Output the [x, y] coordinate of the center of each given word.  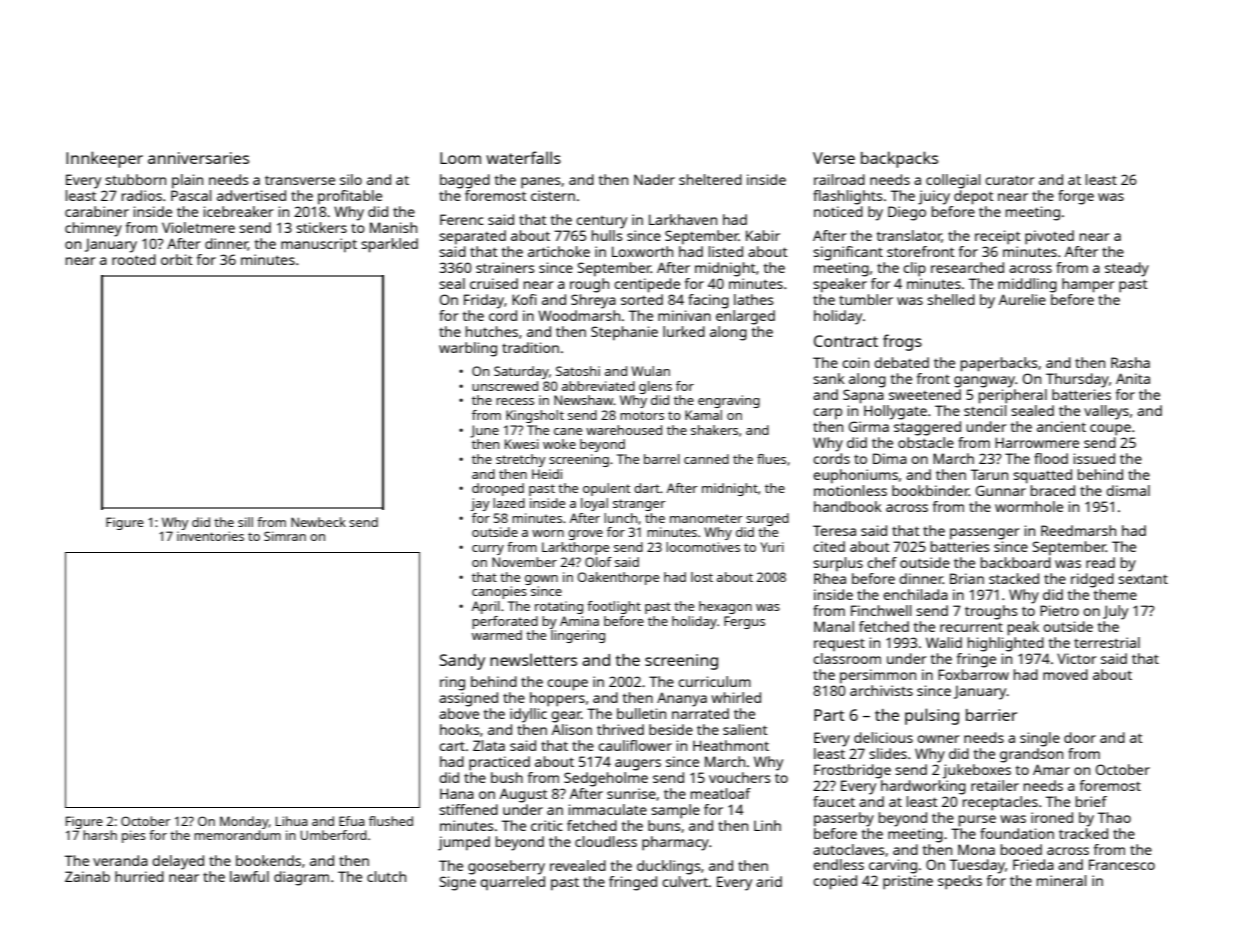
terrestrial [1107, 642]
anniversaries [198, 158]
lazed [509, 503]
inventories [210, 536]
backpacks [899, 159]
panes [541, 183]
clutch [386, 876]
